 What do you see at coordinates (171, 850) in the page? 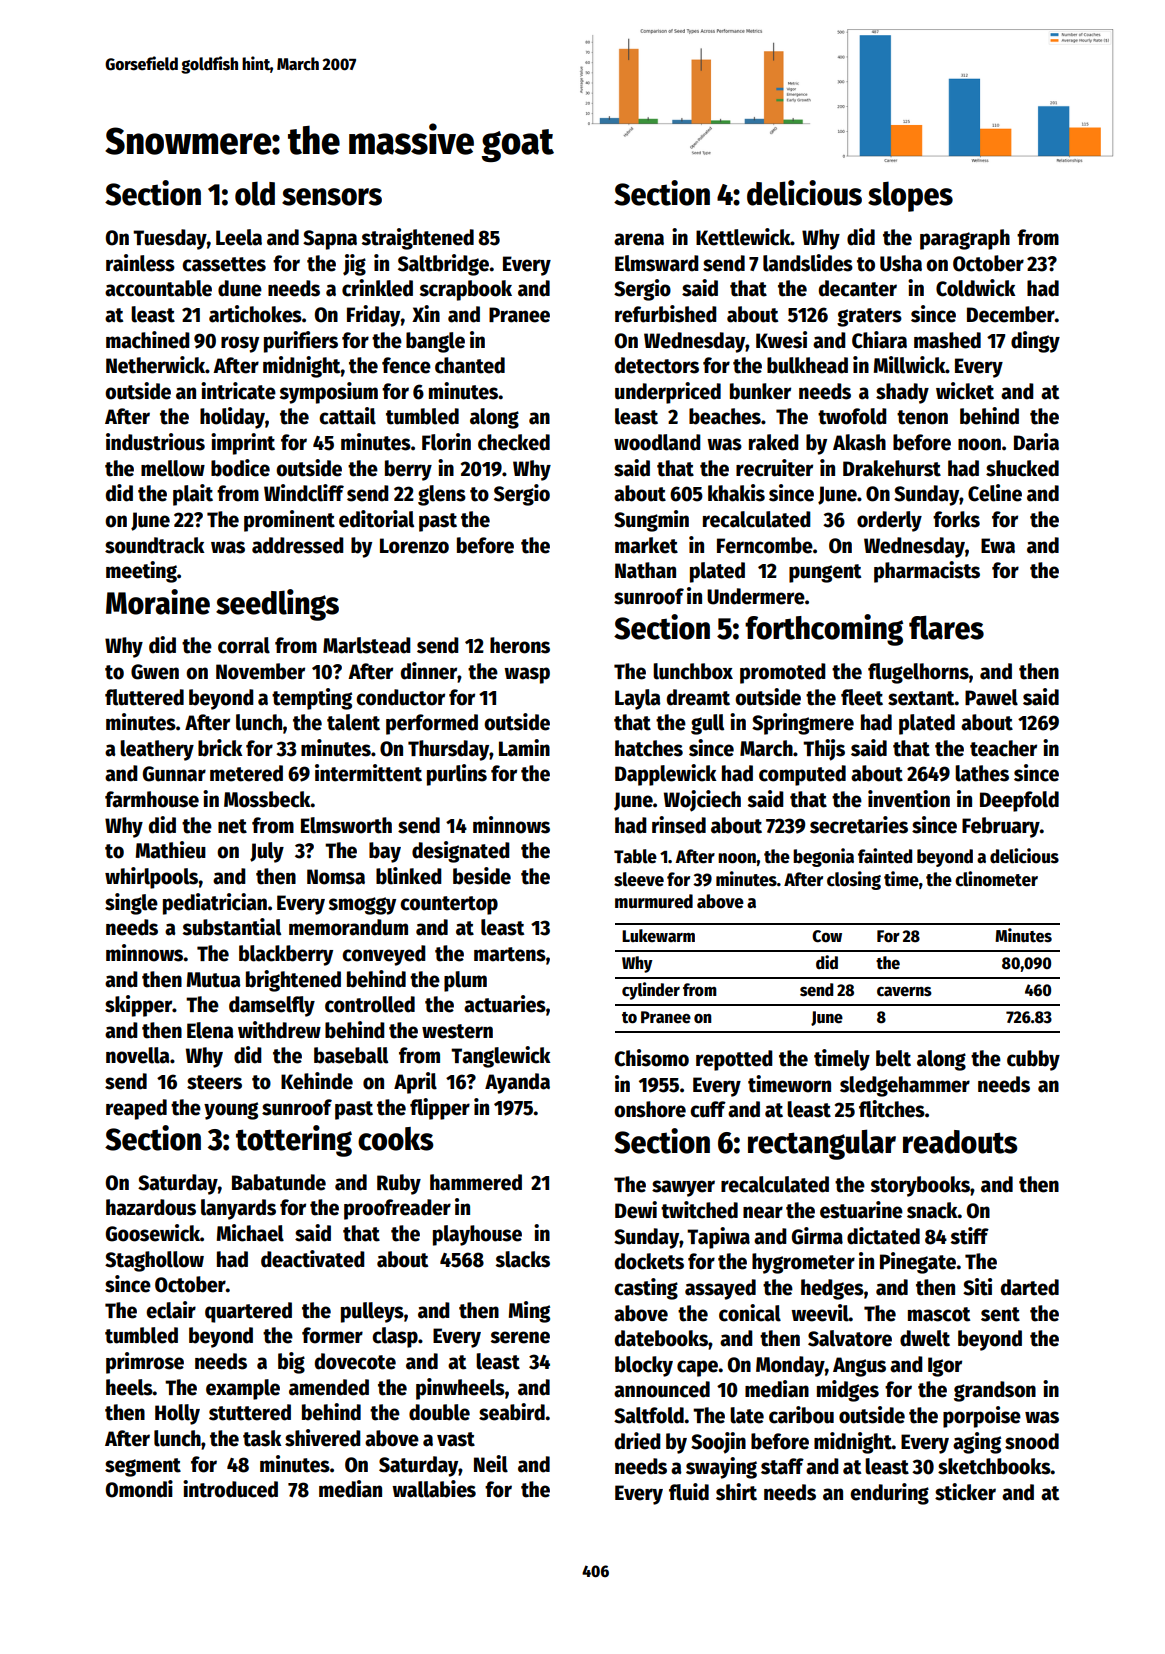
I see `Mathieu` at bounding box center [171, 850].
